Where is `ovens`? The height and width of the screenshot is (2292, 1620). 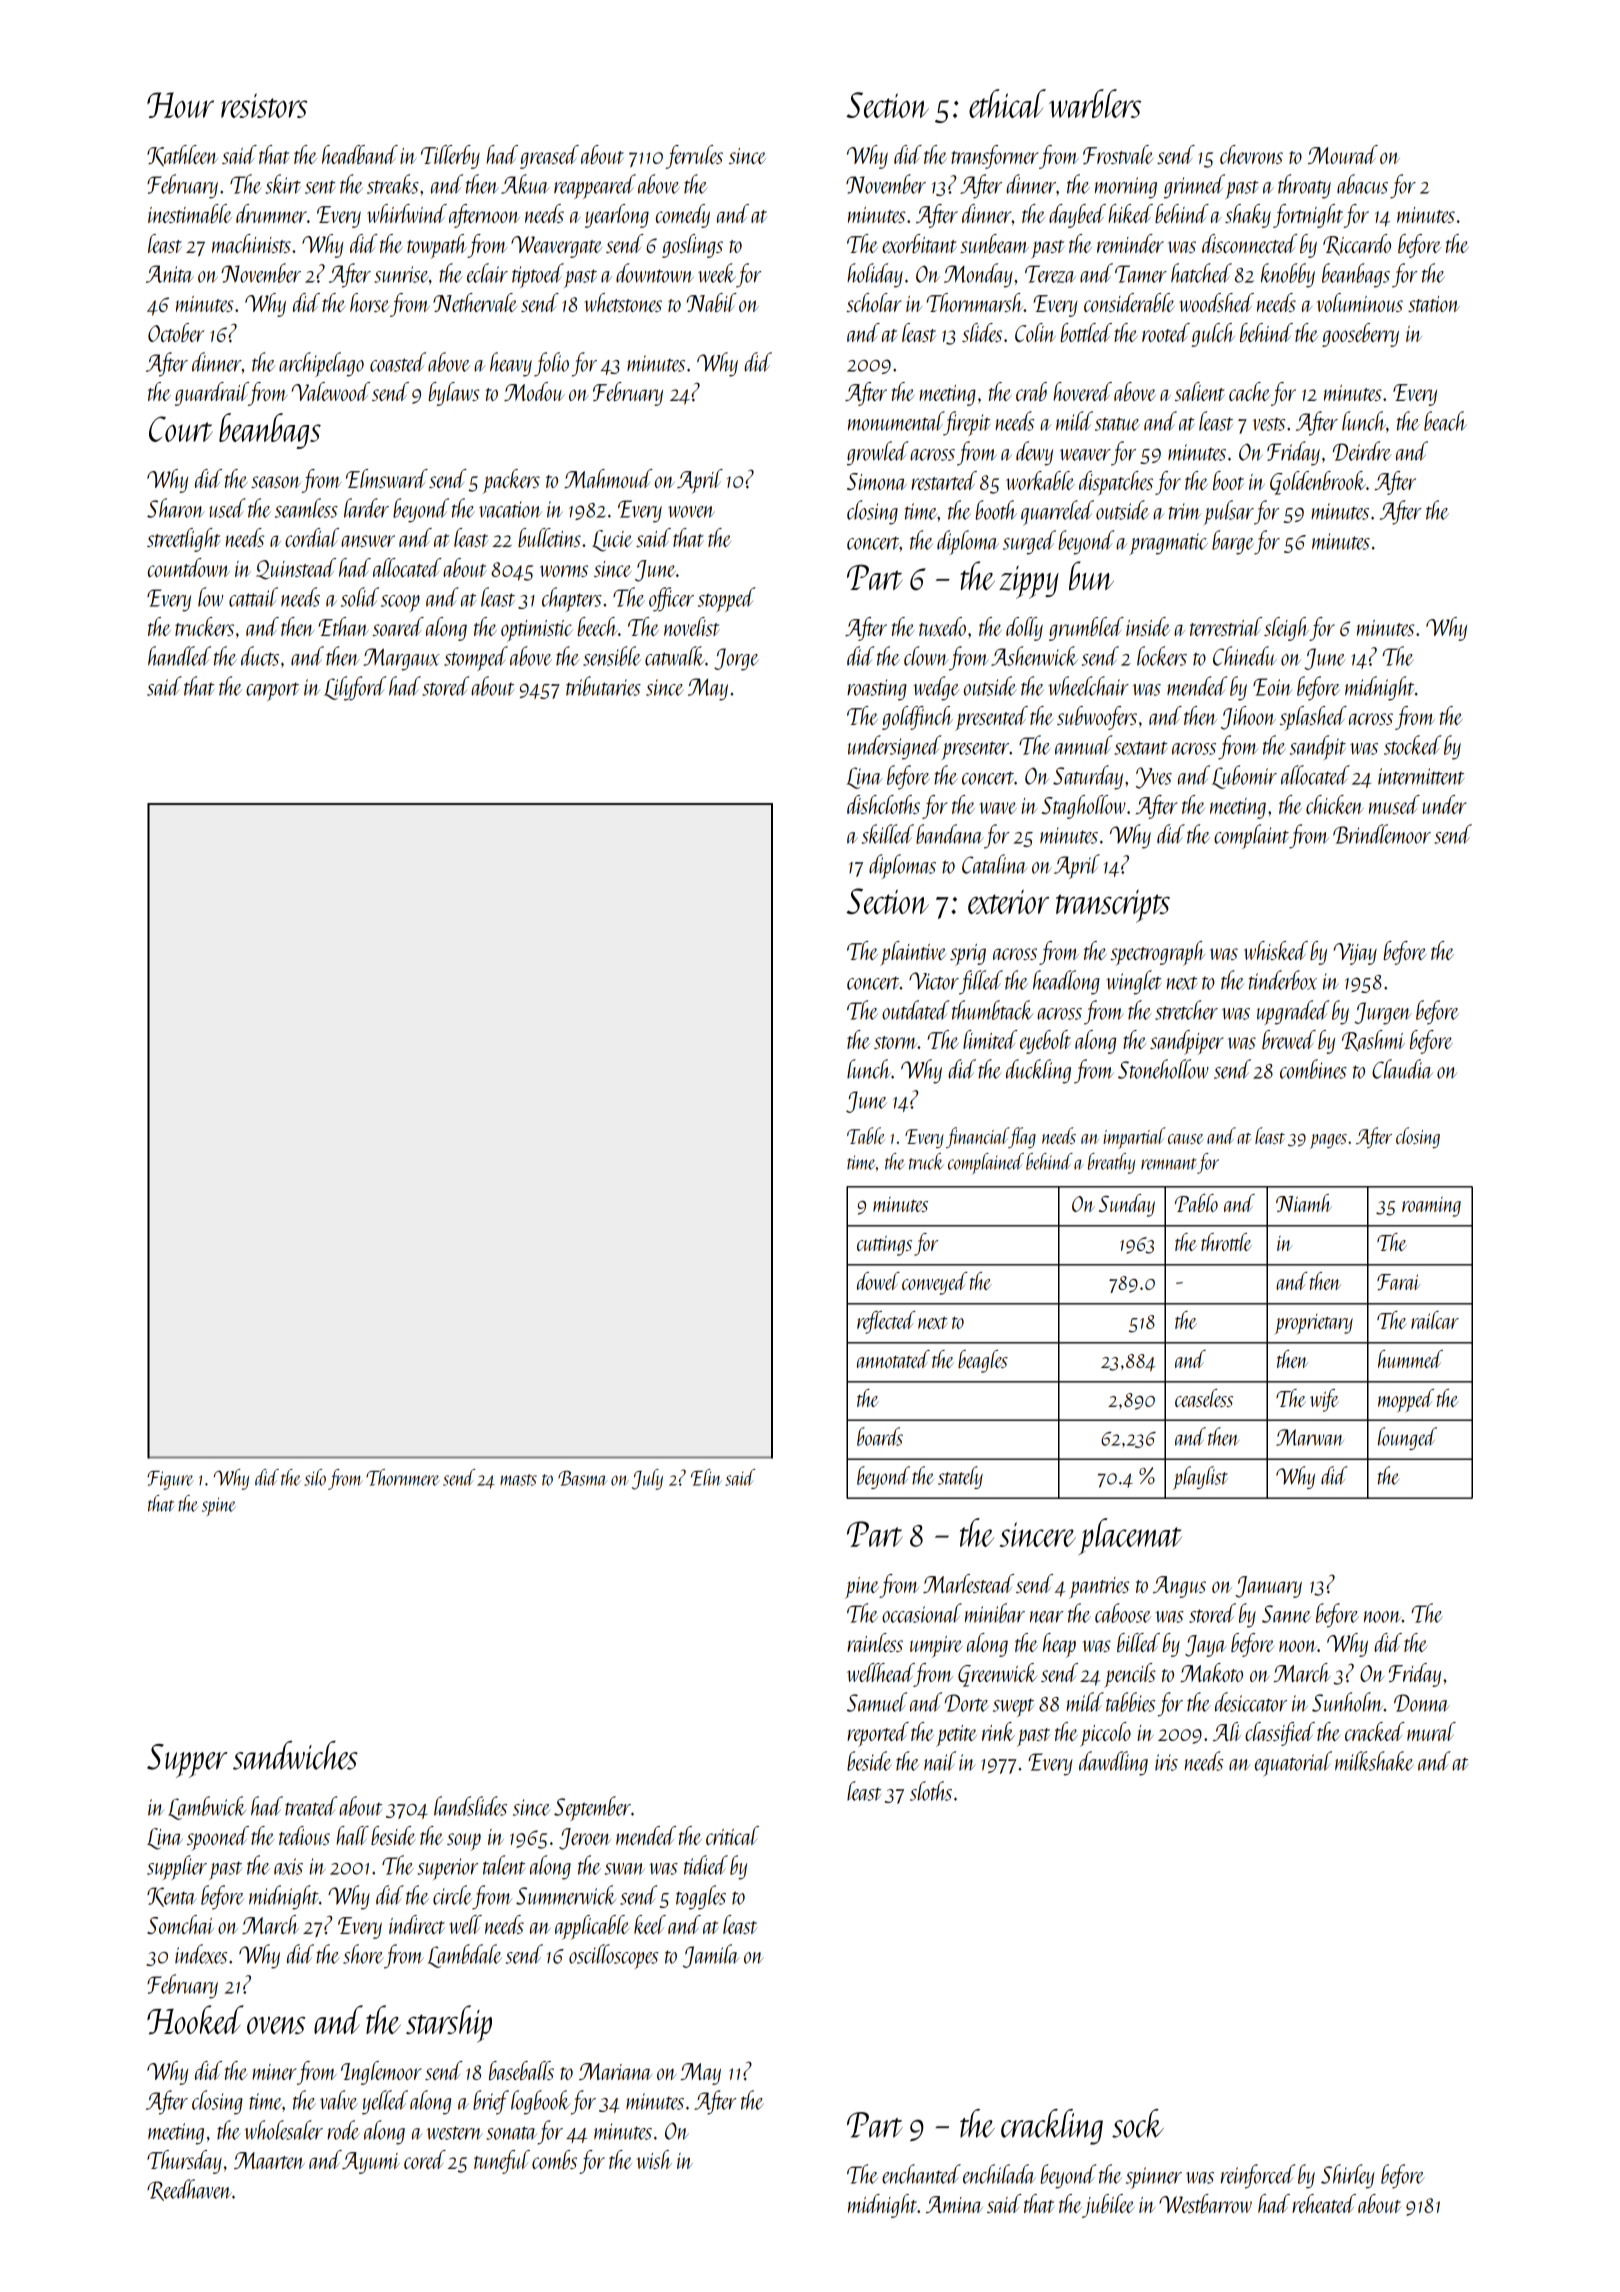
ovens is located at coordinates (276, 2025).
